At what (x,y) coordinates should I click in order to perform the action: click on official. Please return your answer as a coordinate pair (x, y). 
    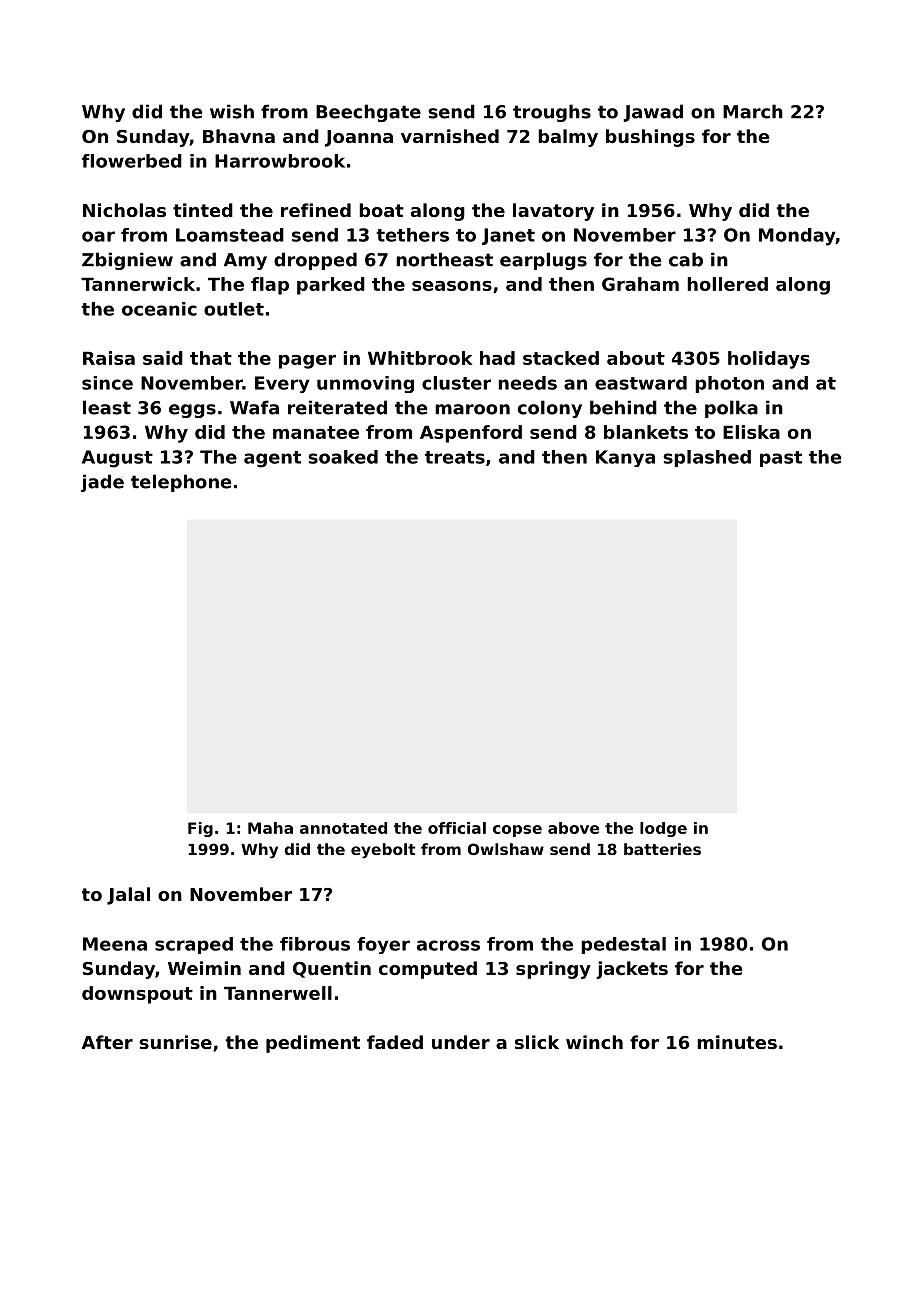
    Looking at the image, I should click on (457, 828).
